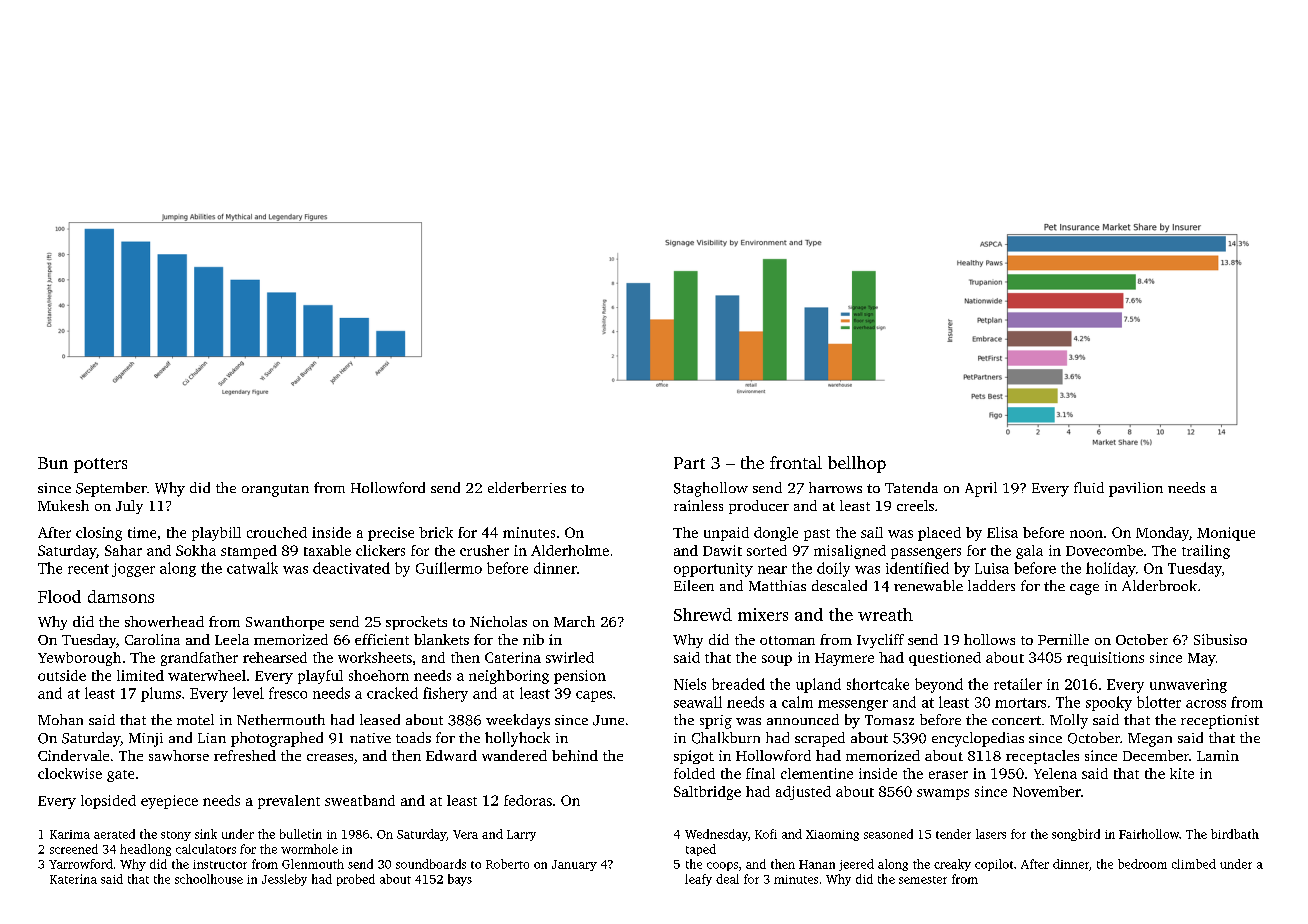 The image size is (1308, 924). Describe the element at coordinates (507, 864) in the screenshot. I see `Roberto` at that location.
